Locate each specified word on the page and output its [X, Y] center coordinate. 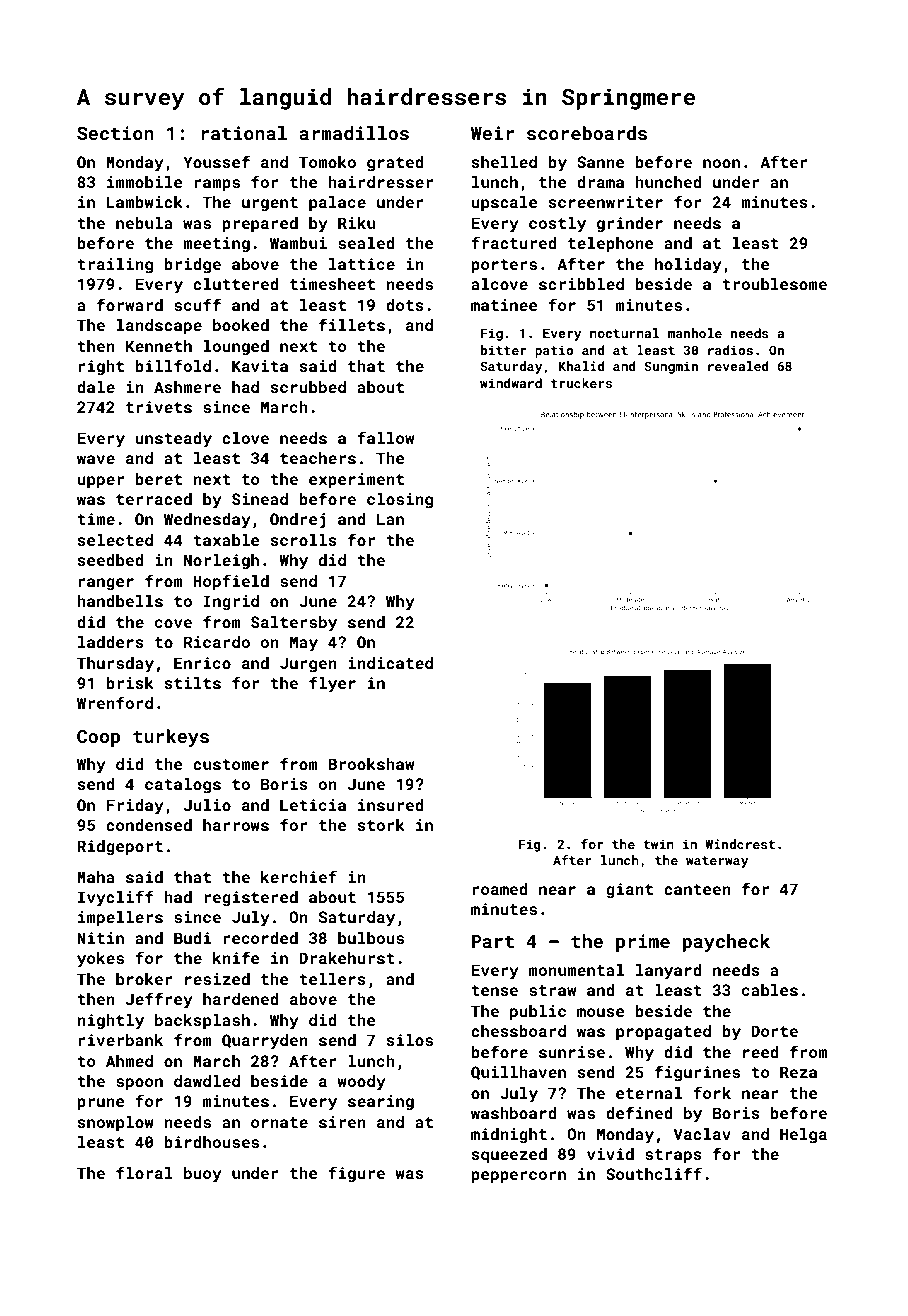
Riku [356, 223]
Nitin [100, 938]
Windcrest [740, 844]
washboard [514, 1113]
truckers [581, 383]
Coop [98, 738]
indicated [390, 663]
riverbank [121, 1040]
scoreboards [587, 133]
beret [158, 479]
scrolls [303, 540]
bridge [192, 266]
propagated [663, 1033]
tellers [332, 979]
